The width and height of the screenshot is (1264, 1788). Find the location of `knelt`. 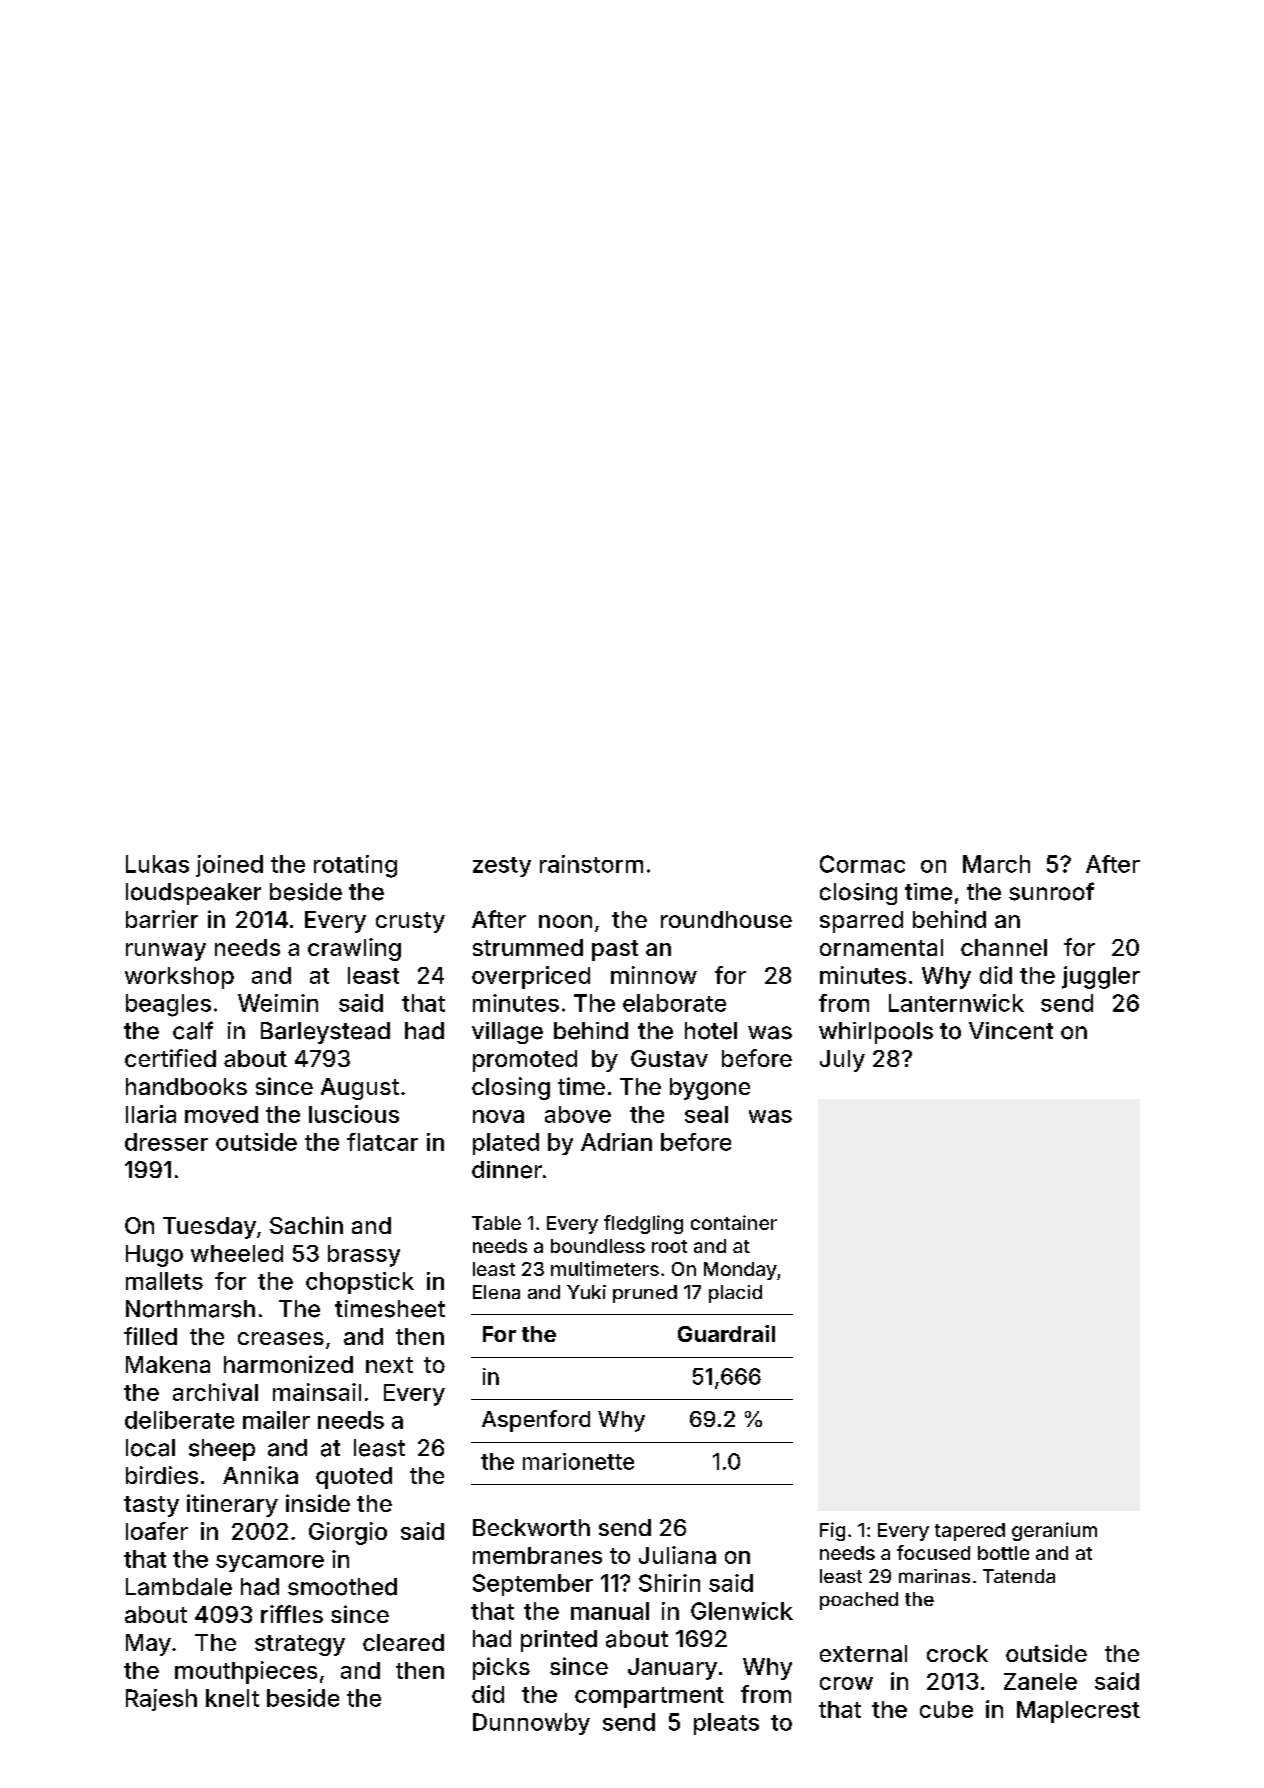

knelt is located at coordinates (232, 1698).
